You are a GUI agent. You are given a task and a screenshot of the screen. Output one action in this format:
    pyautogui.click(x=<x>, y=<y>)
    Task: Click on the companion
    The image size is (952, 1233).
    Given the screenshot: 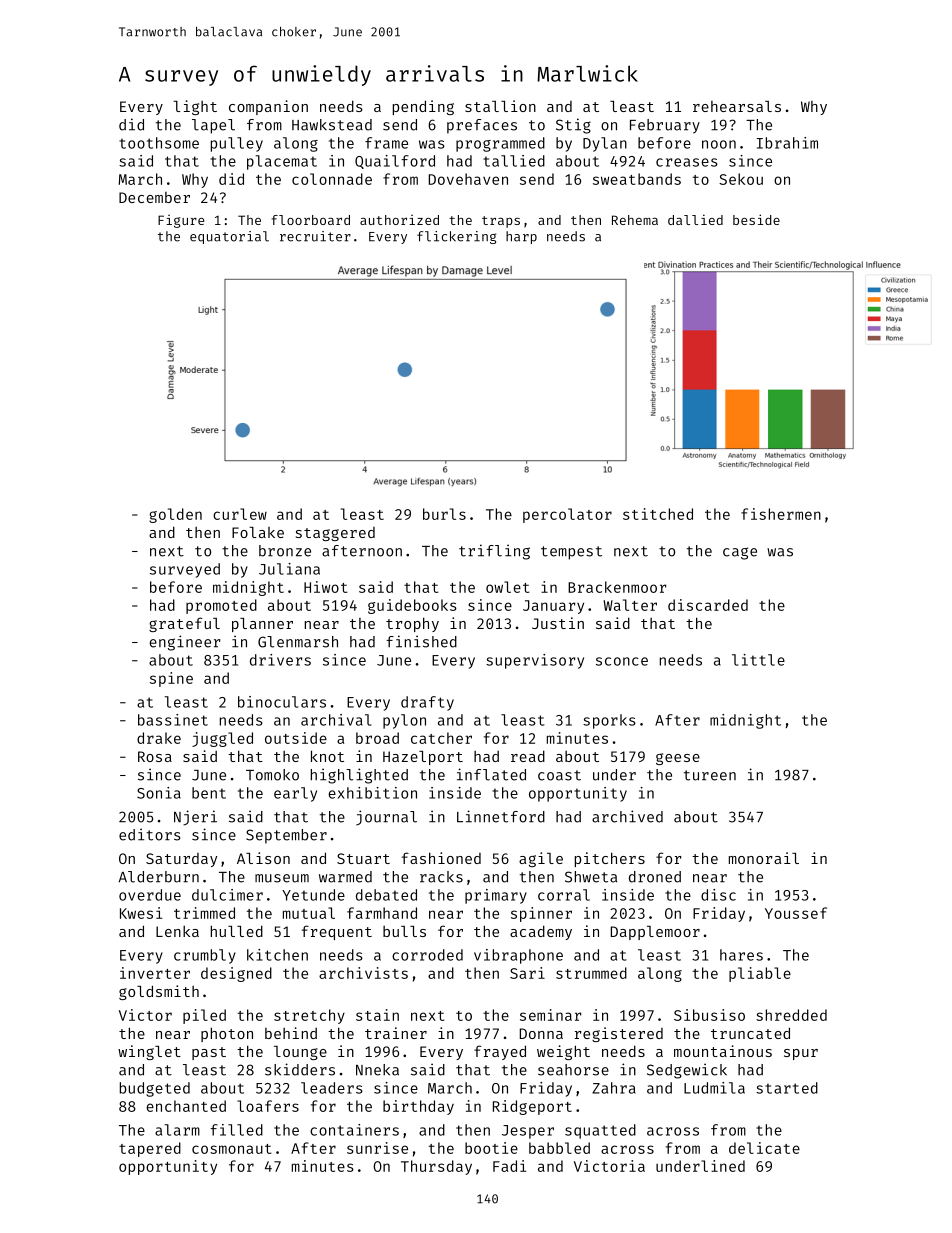 What is the action you would take?
    pyautogui.click(x=268, y=107)
